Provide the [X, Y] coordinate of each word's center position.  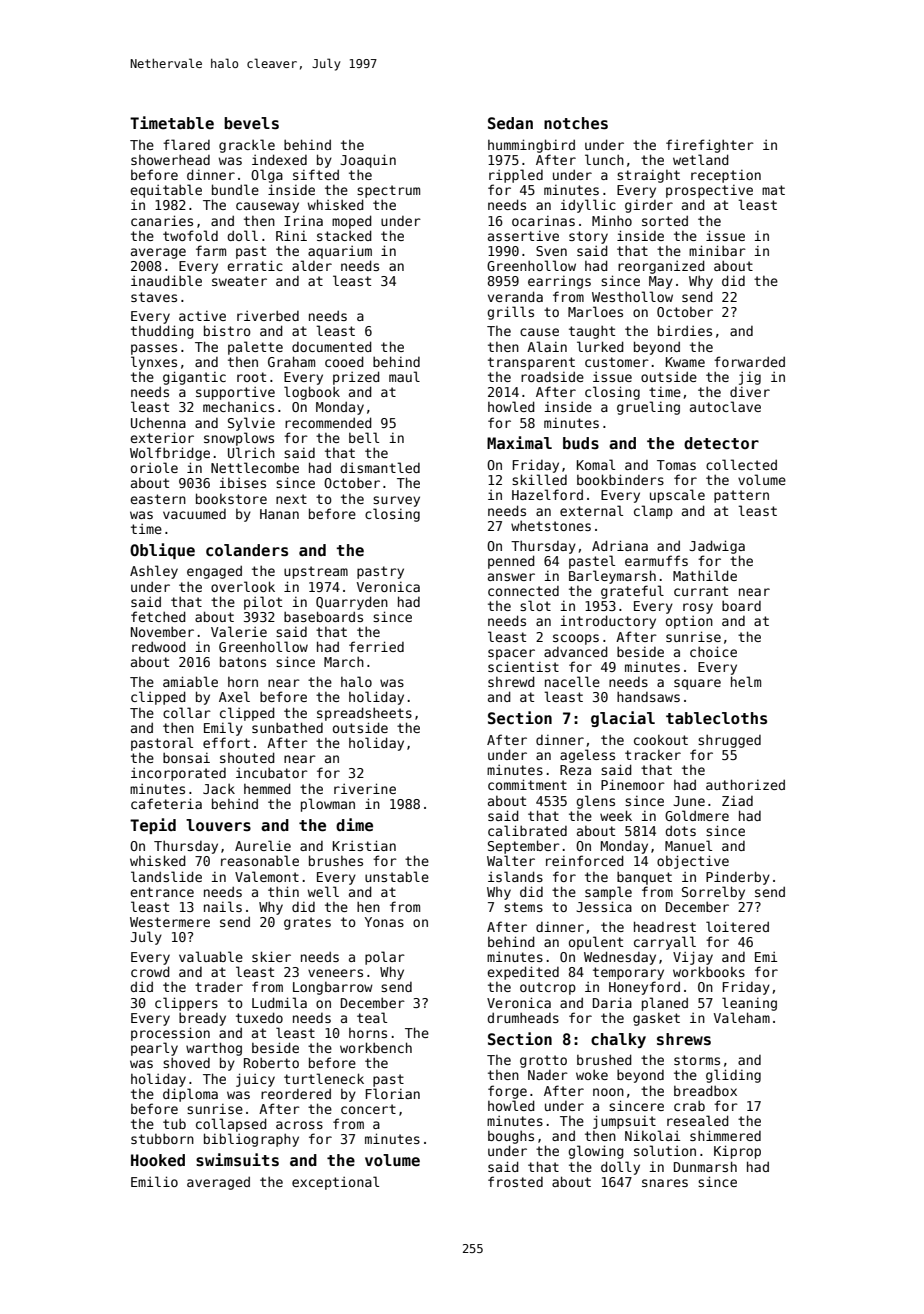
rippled [516, 176]
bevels [251, 123]
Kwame [685, 362]
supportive [235, 393]
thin [283, 891]
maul [404, 376]
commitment [527, 784]
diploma [190, 1095]
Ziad [737, 801]
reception [726, 176]
